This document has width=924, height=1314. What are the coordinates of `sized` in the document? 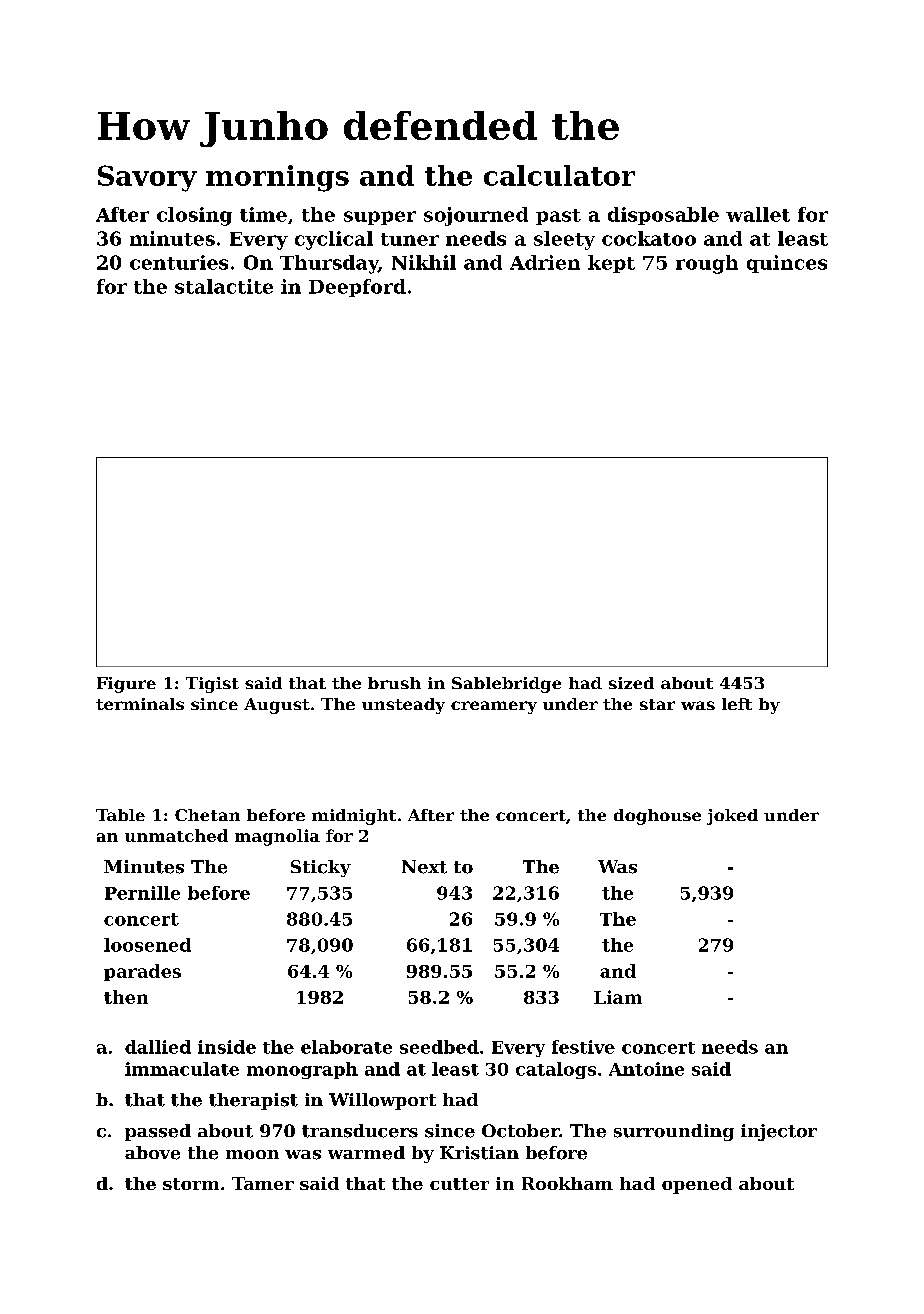 It's located at (631, 683).
